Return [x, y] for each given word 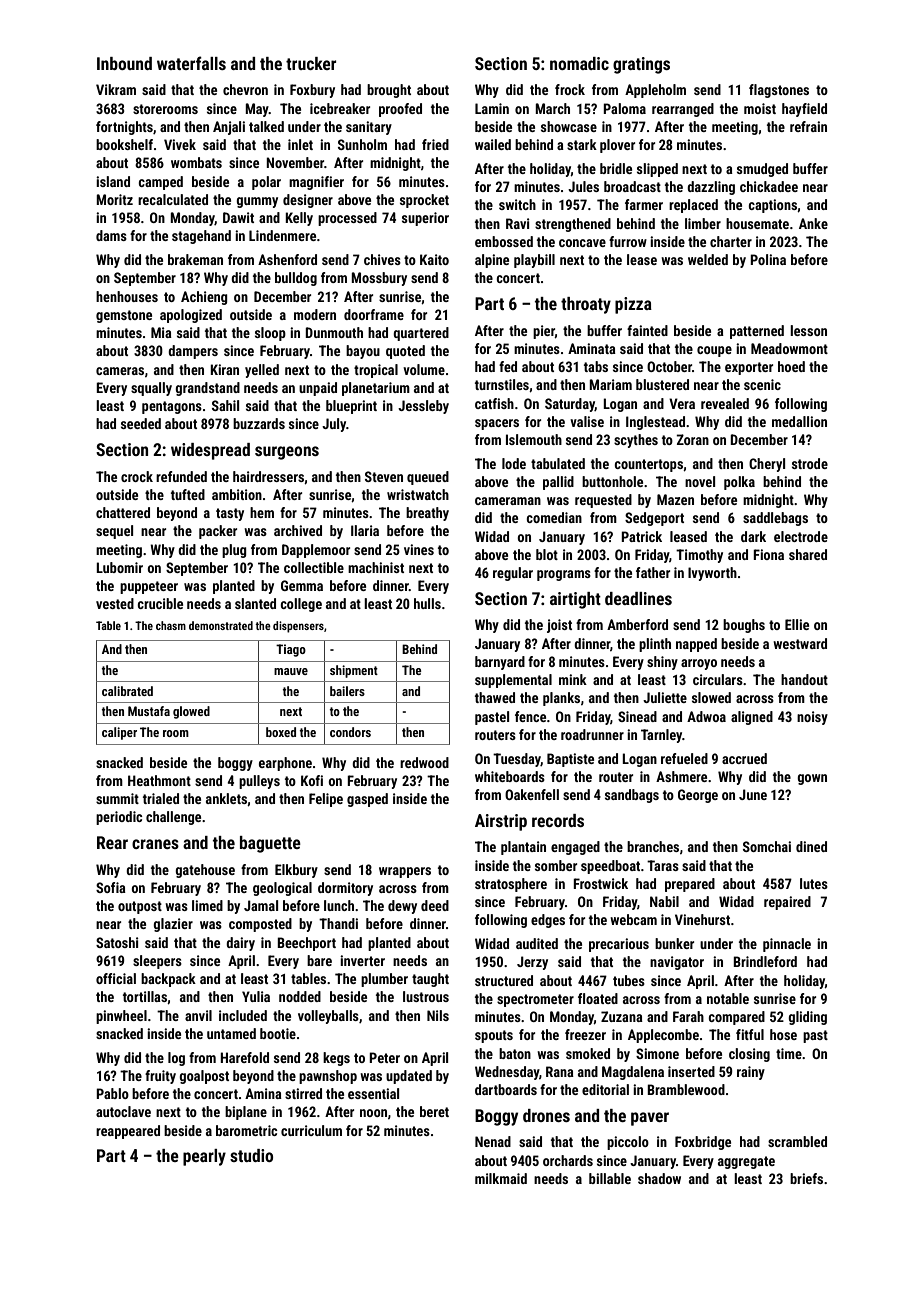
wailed [493, 144]
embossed [504, 241]
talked [266, 126]
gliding [807, 1018]
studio [251, 1155]
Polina [768, 259]
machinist [376, 567]
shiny [662, 663]
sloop [270, 334]
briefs [806, 1178]
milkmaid [501, 1178]
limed [207, 905]
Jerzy [532, 963]
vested [115, 603]
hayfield [804, 110]
